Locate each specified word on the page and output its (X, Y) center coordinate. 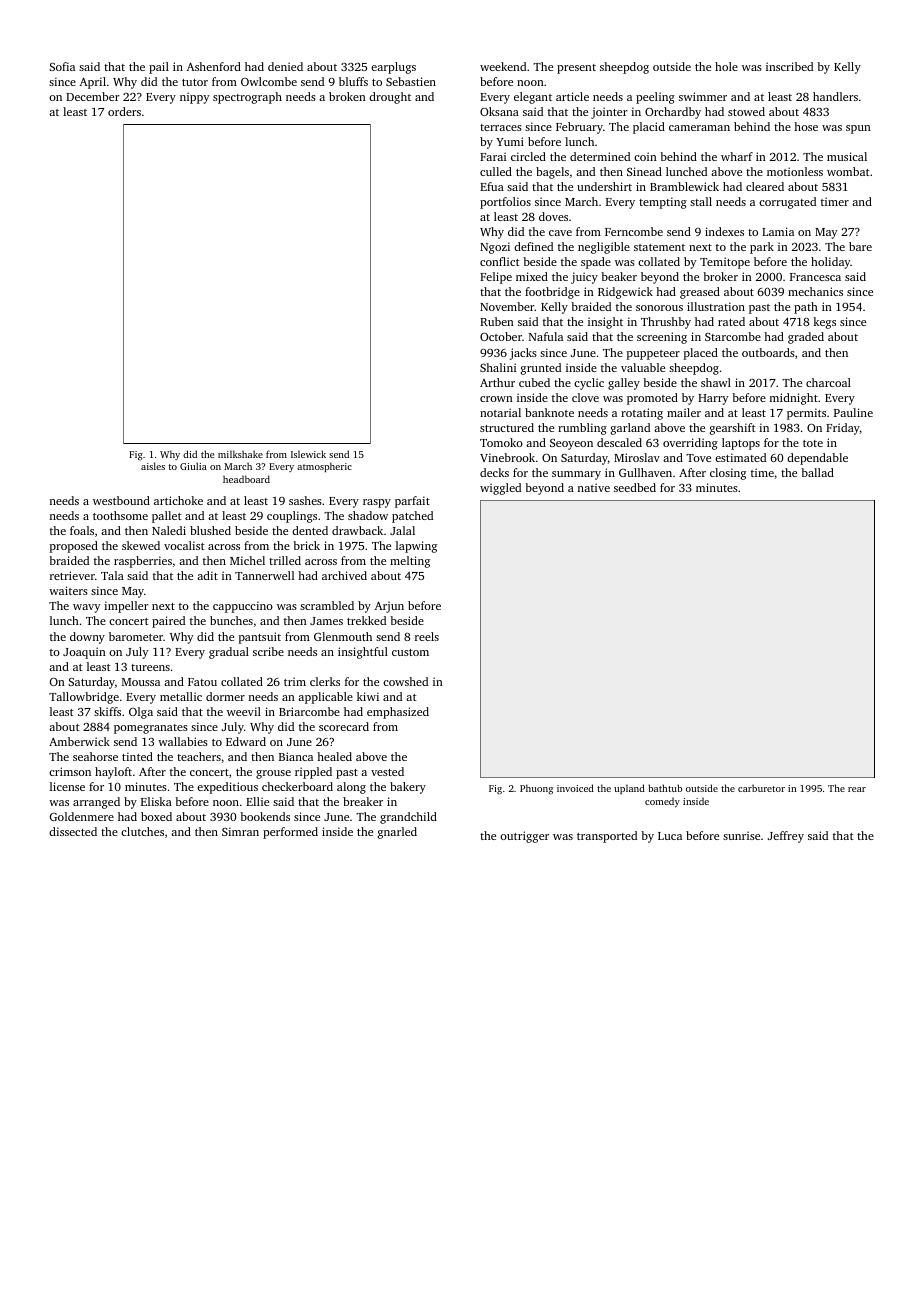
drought (390, 98)
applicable (325, 698)
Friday (843, 429)
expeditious (227, 788)
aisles (153, 466)
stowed (746, 111)
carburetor (761, 788)
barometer (136, 636)
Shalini (498, 367)
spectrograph (247, 98)
